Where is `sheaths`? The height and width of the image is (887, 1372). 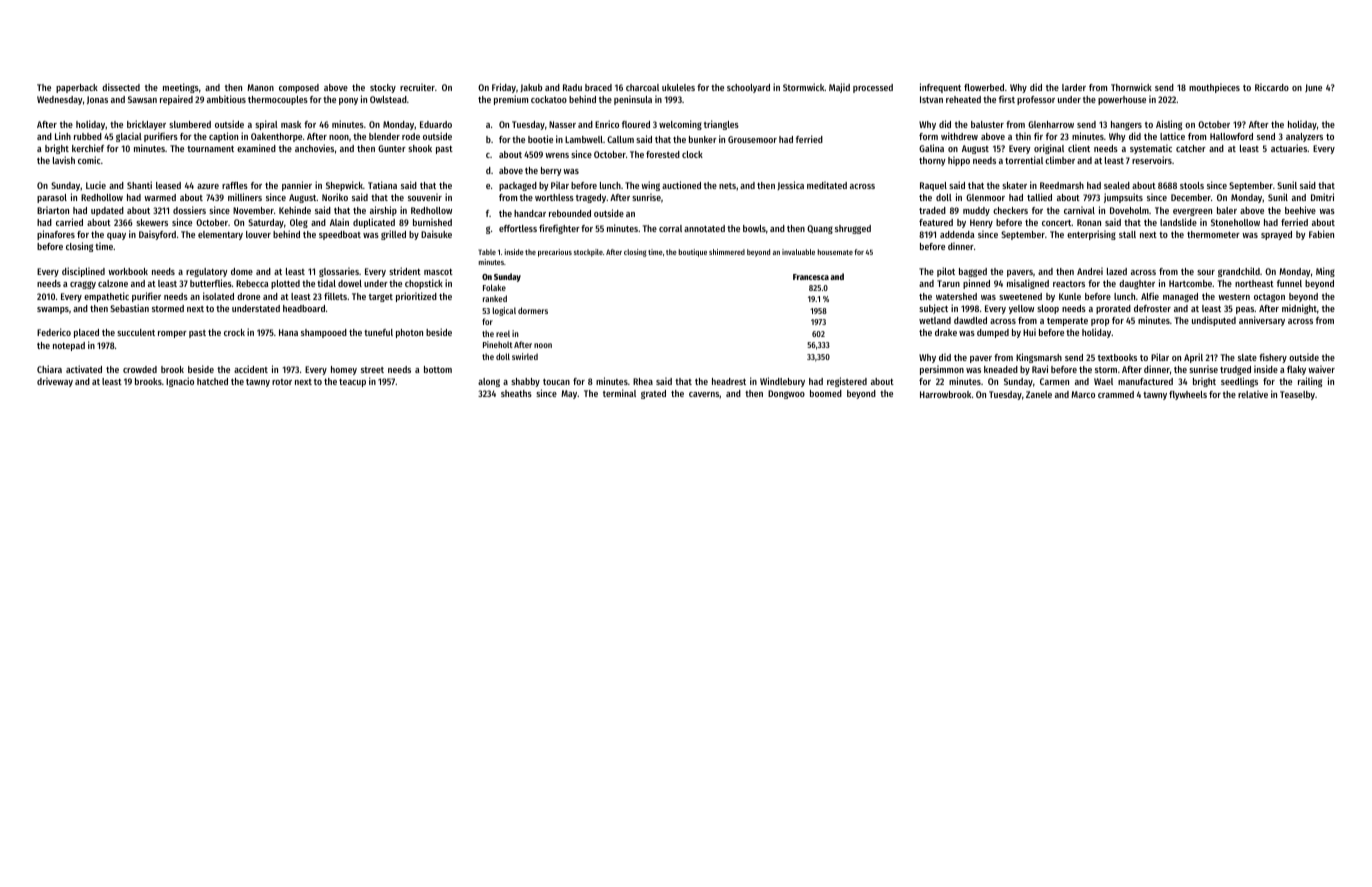
sheaths is located at coordinates (516, 393).
